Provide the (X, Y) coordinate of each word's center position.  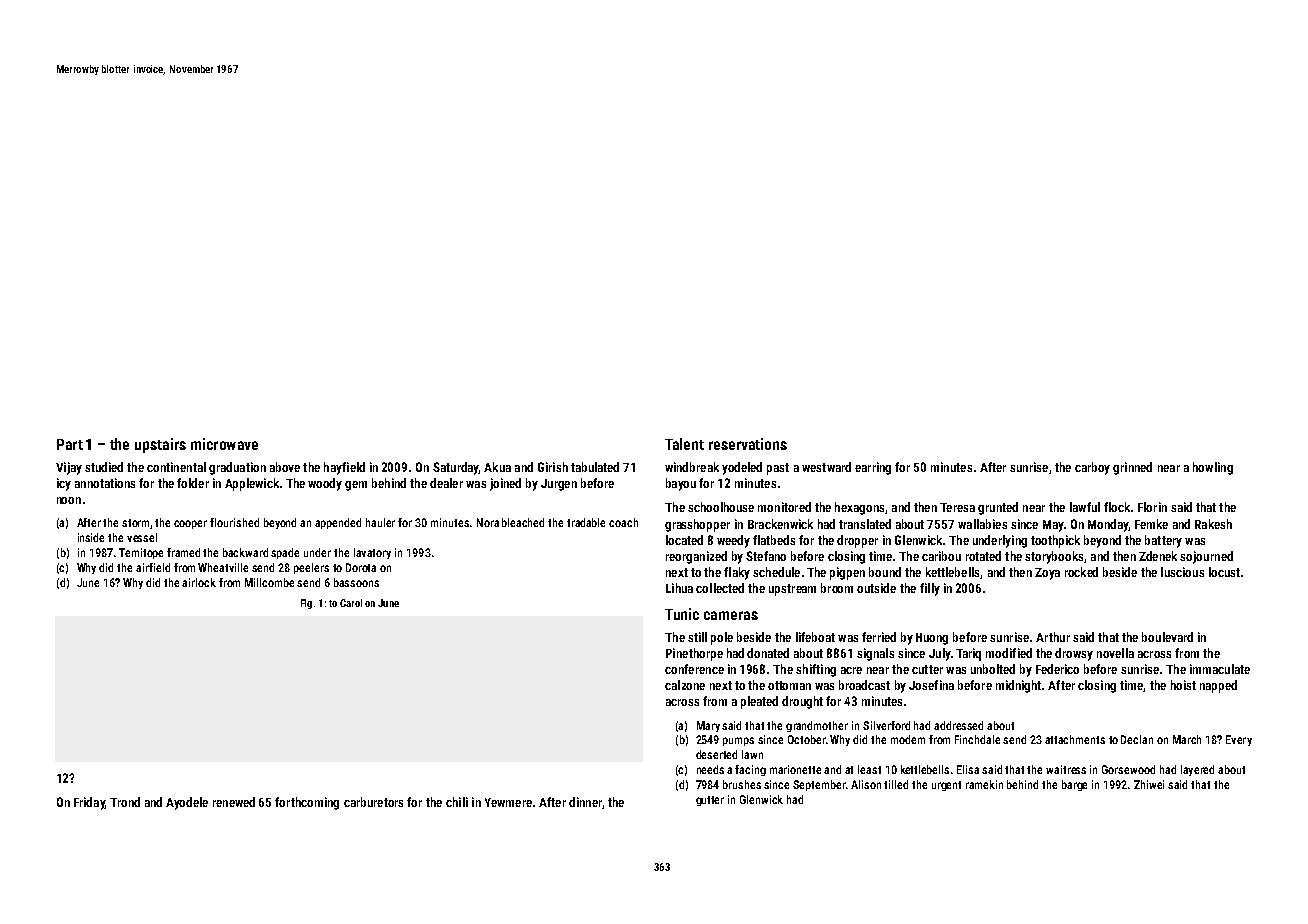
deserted (716, 754)
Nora (488, 522)
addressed (958, 725)
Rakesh (1213, 524)
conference (694, 669)
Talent (684, 444)
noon (69, 500)
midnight (1018, 686)
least (869, 769)
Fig (306, 604)
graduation (237, 468)
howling (1213, 468)
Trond (125, 802)
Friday (89, 803)
